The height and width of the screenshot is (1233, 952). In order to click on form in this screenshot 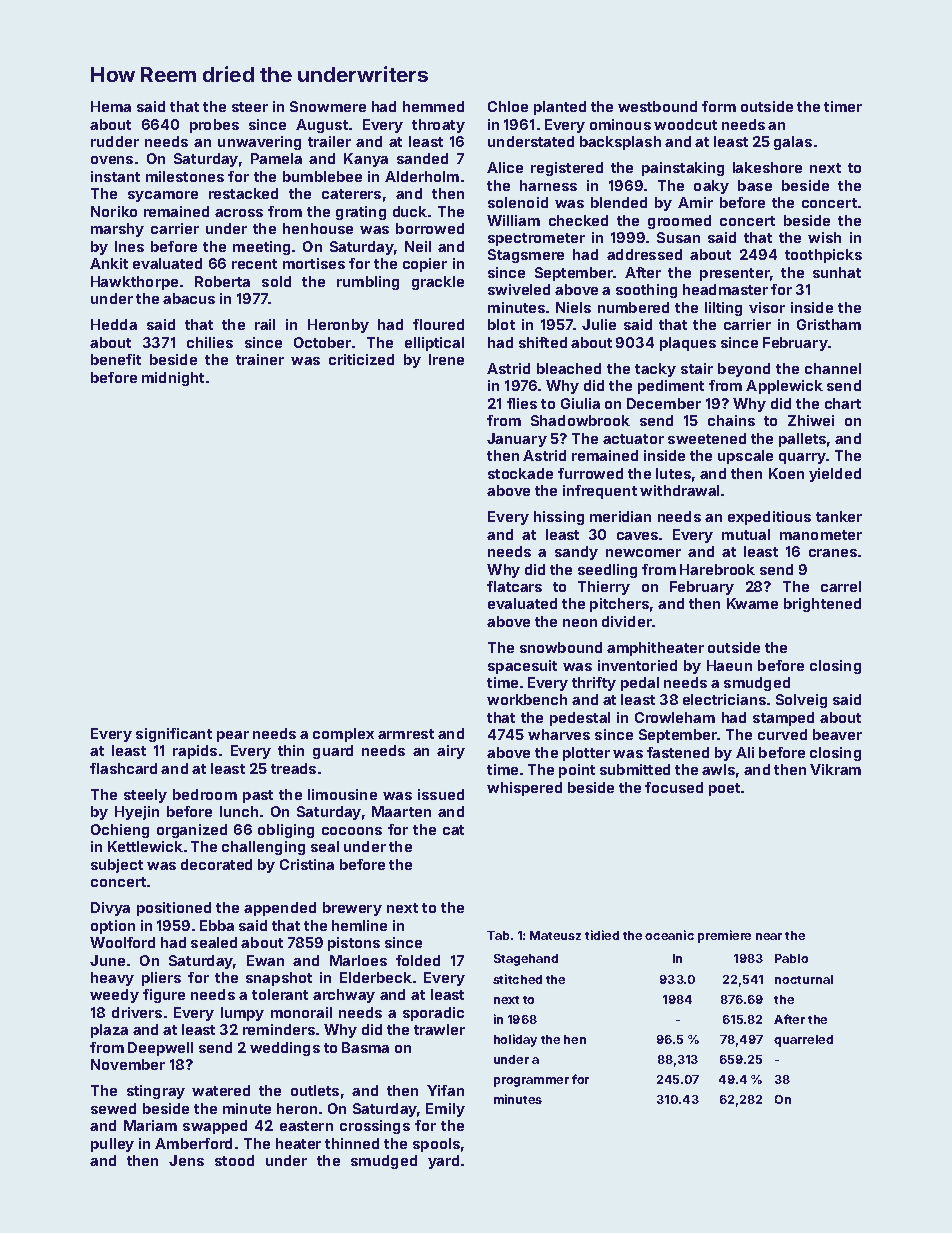, I will do `click(719, 106)`.
